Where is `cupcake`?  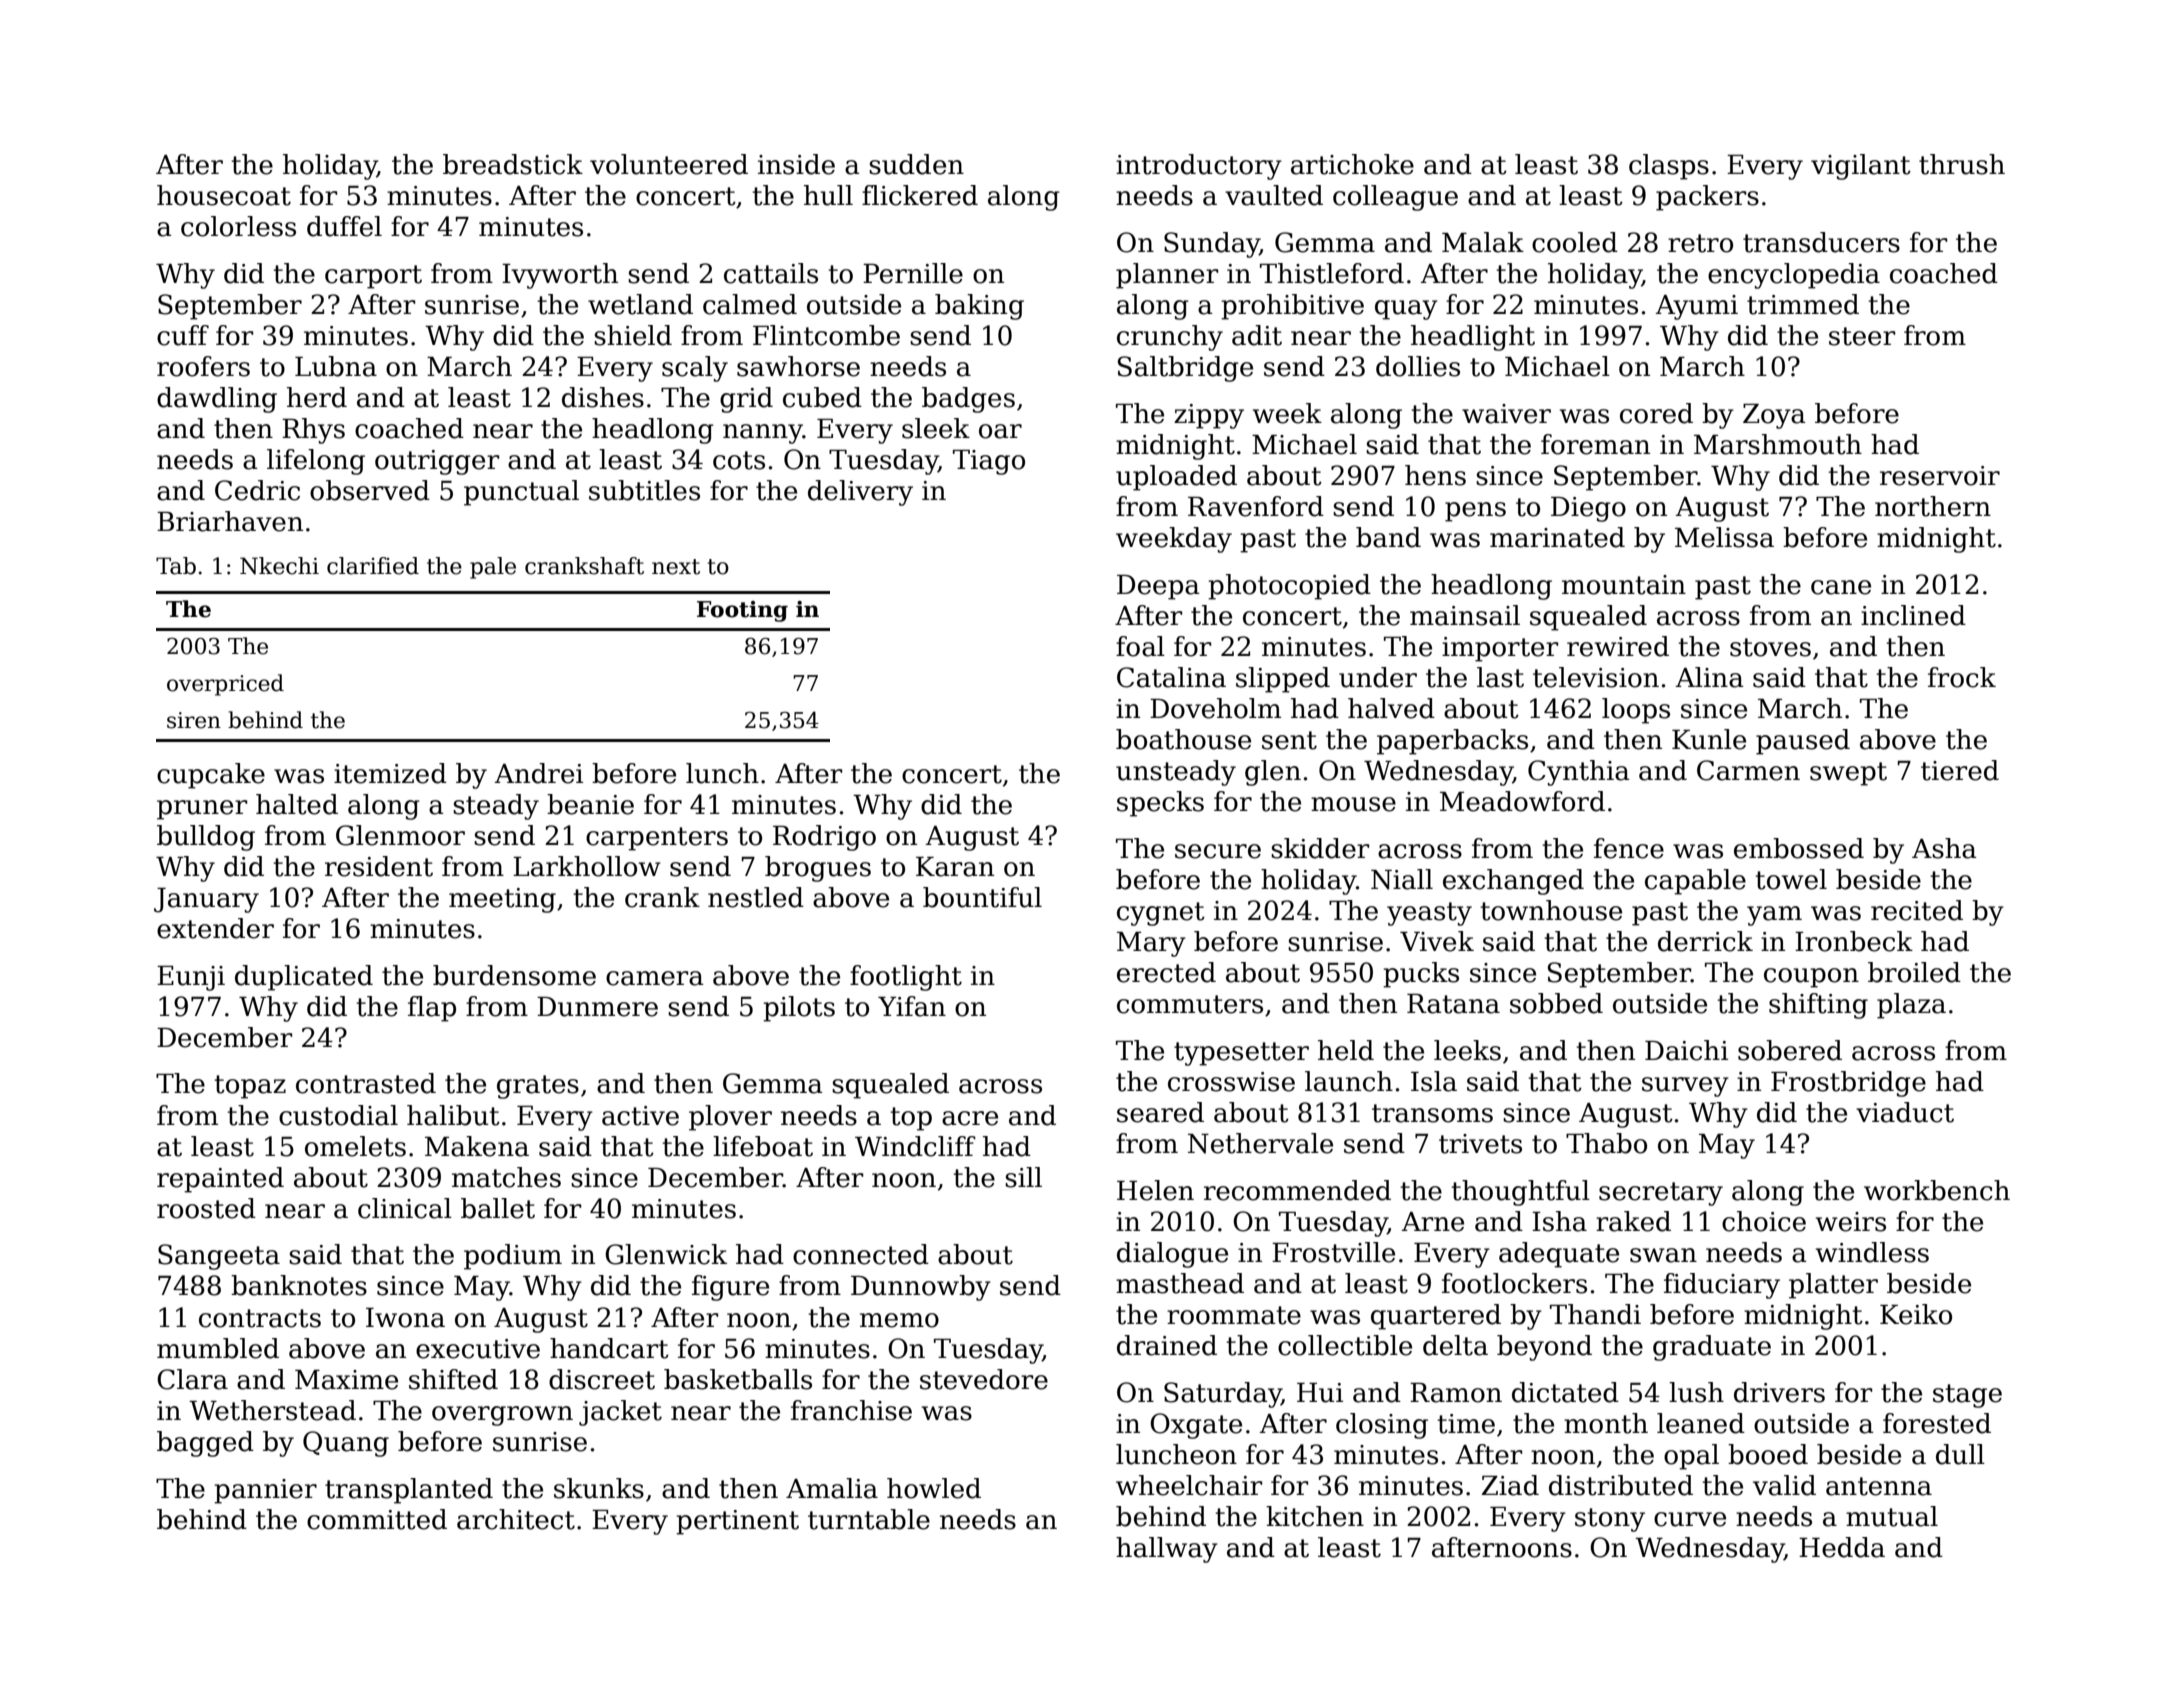
cupcake is located at coordinates (211, 776).
